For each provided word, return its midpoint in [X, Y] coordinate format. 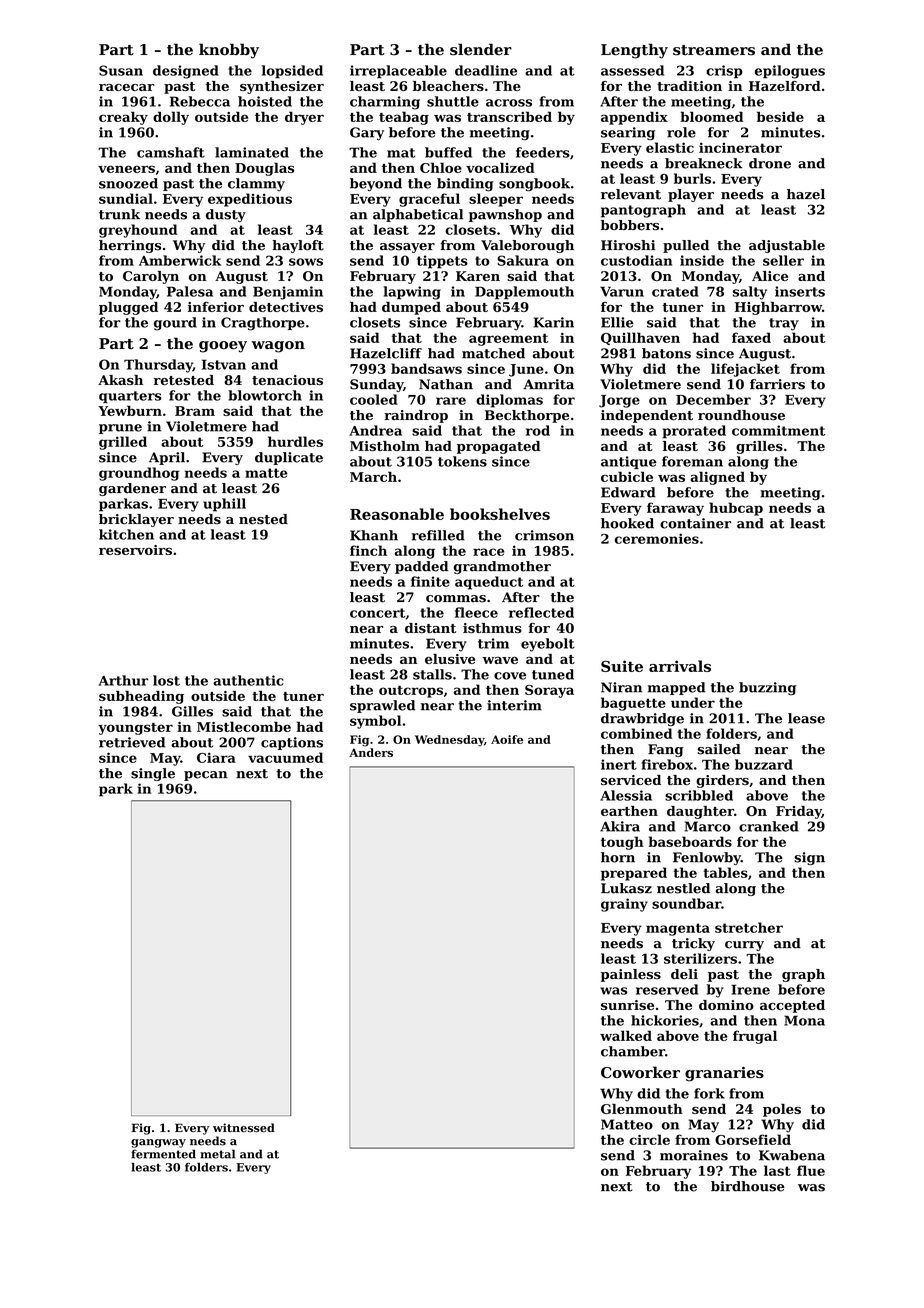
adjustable [787, 246]
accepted [792, 1006]
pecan [206, 776]
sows [306, 262]
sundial [126, 198]
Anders [371, 752]
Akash [120, 380]
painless [631, 975]
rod [538, 430]
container [695, 523]
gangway [158, 1143]
